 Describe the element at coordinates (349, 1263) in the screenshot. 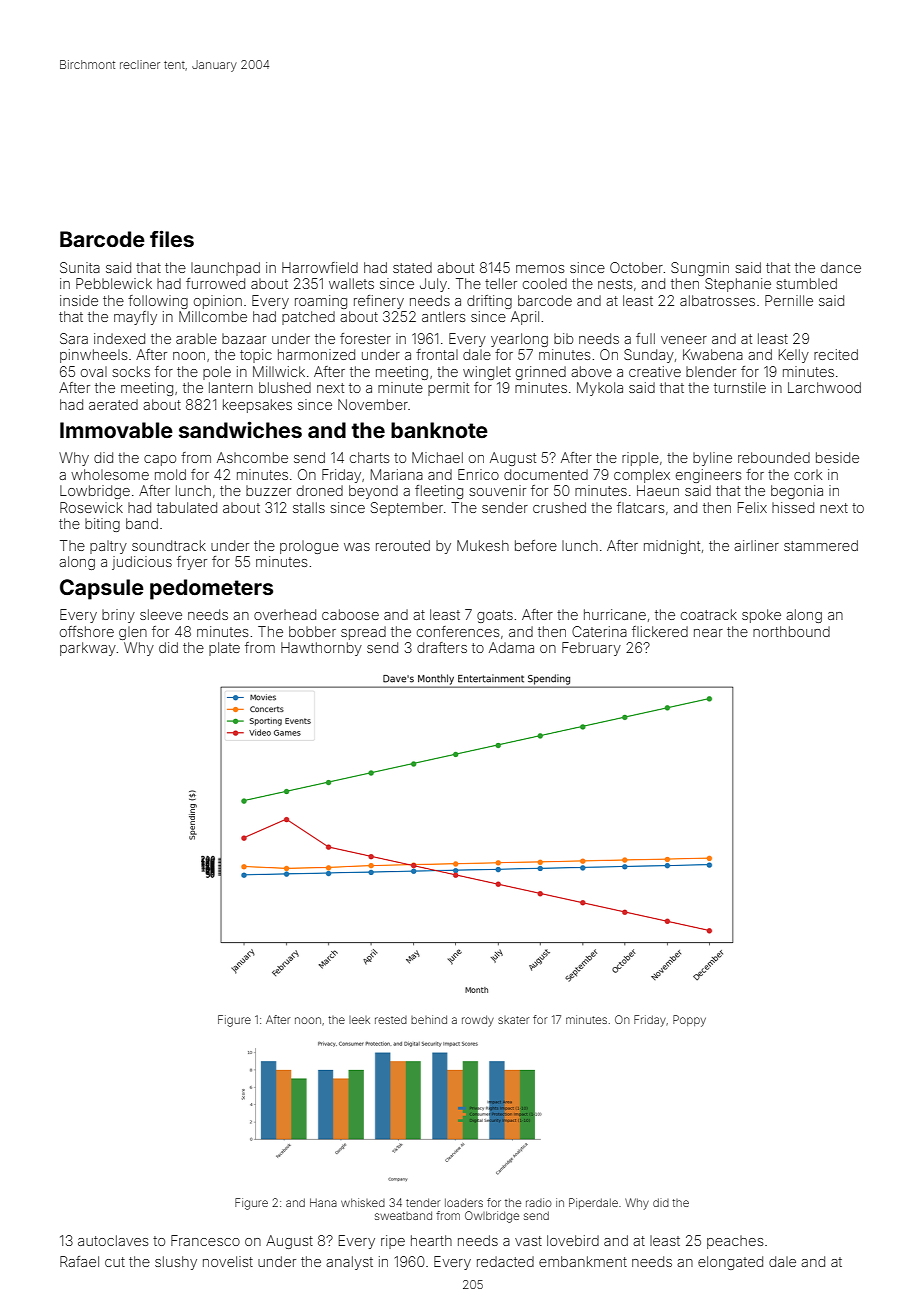

I see `analyst` at that location.
